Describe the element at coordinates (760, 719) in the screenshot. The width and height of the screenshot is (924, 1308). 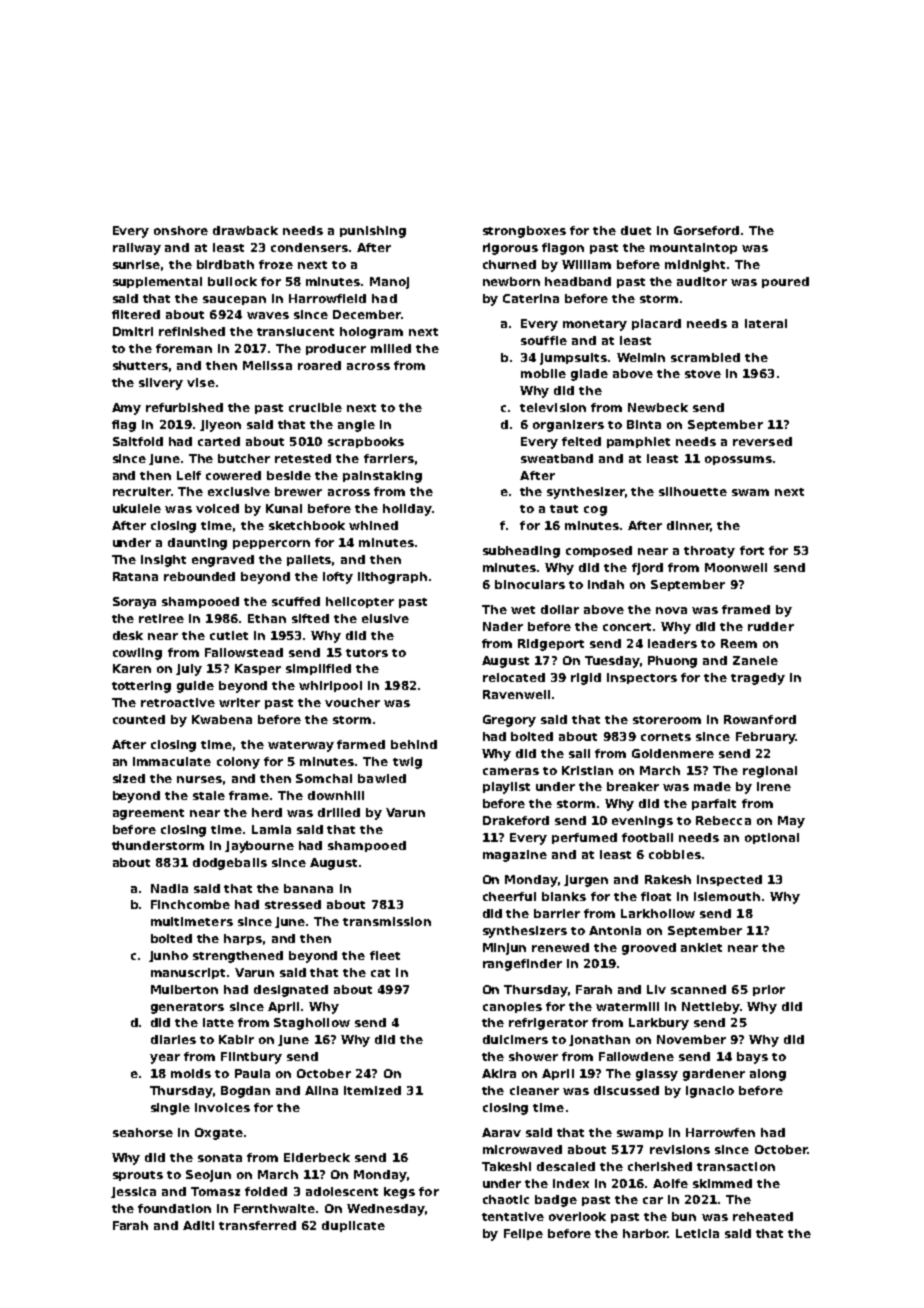
I see `Rowanford` at that location.
